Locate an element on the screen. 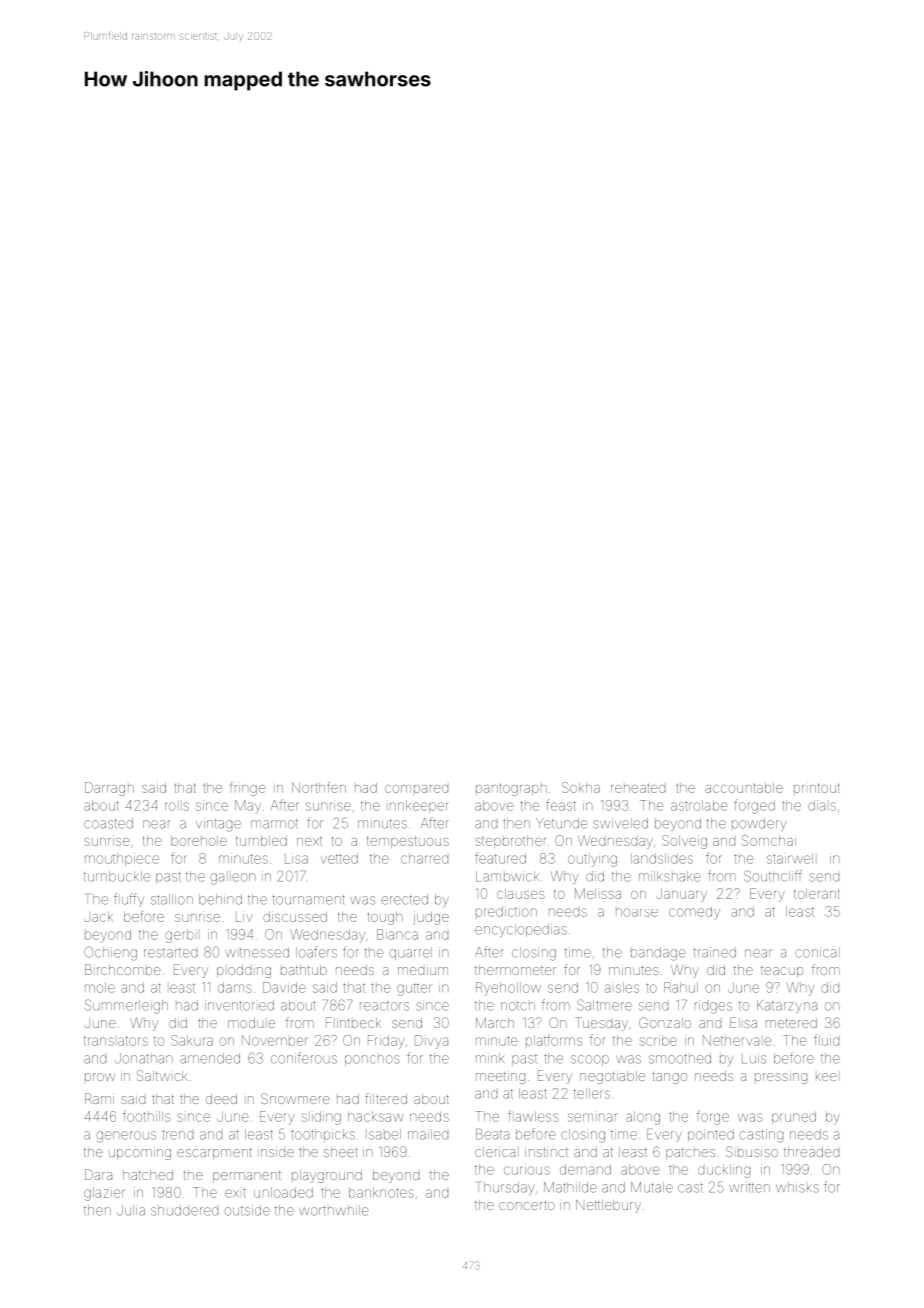 The width and height of the screenshot is (924, 1308). comedy is located at coordinates (694, 913).
